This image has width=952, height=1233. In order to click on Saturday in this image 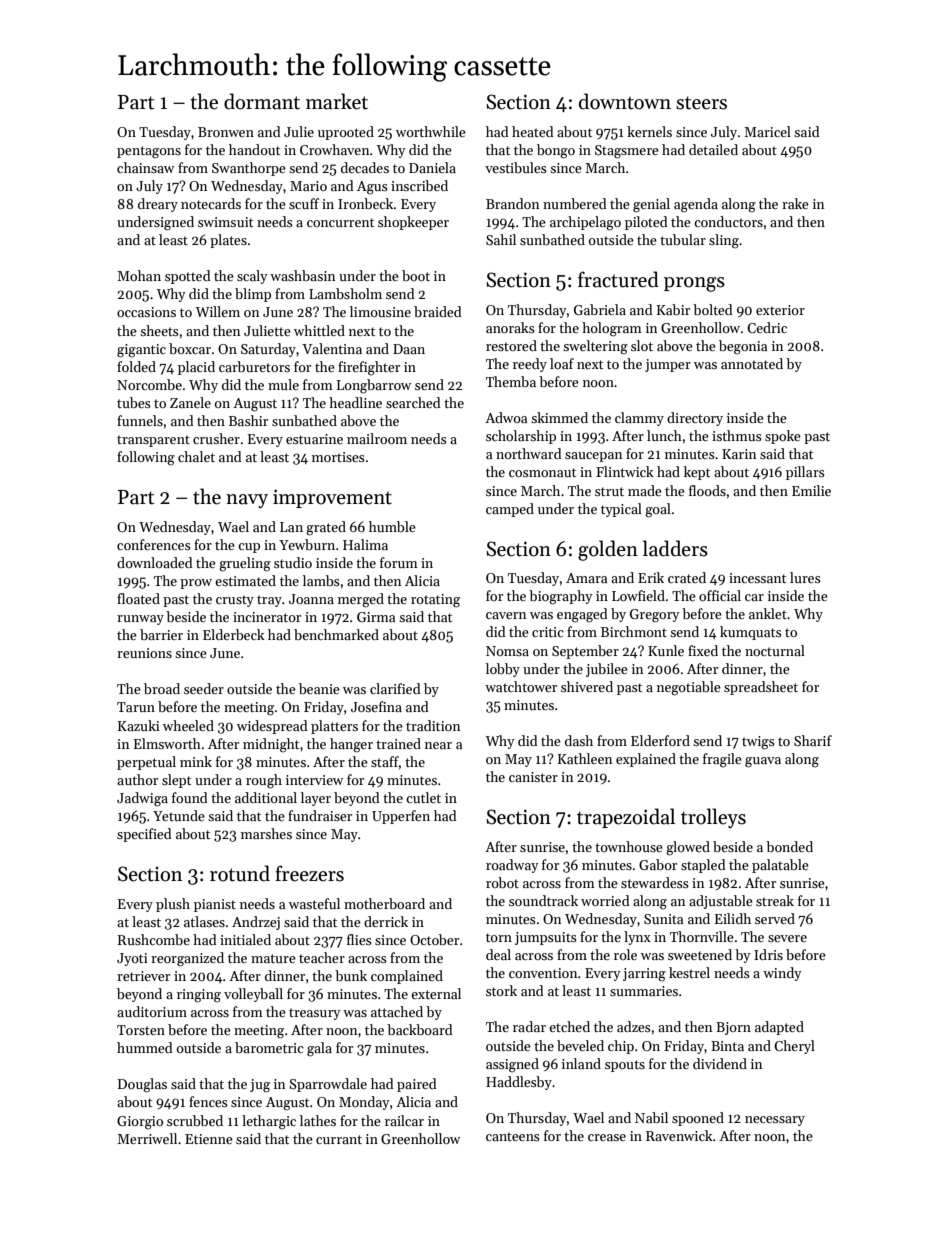, I will do `click(268, 350)`.
